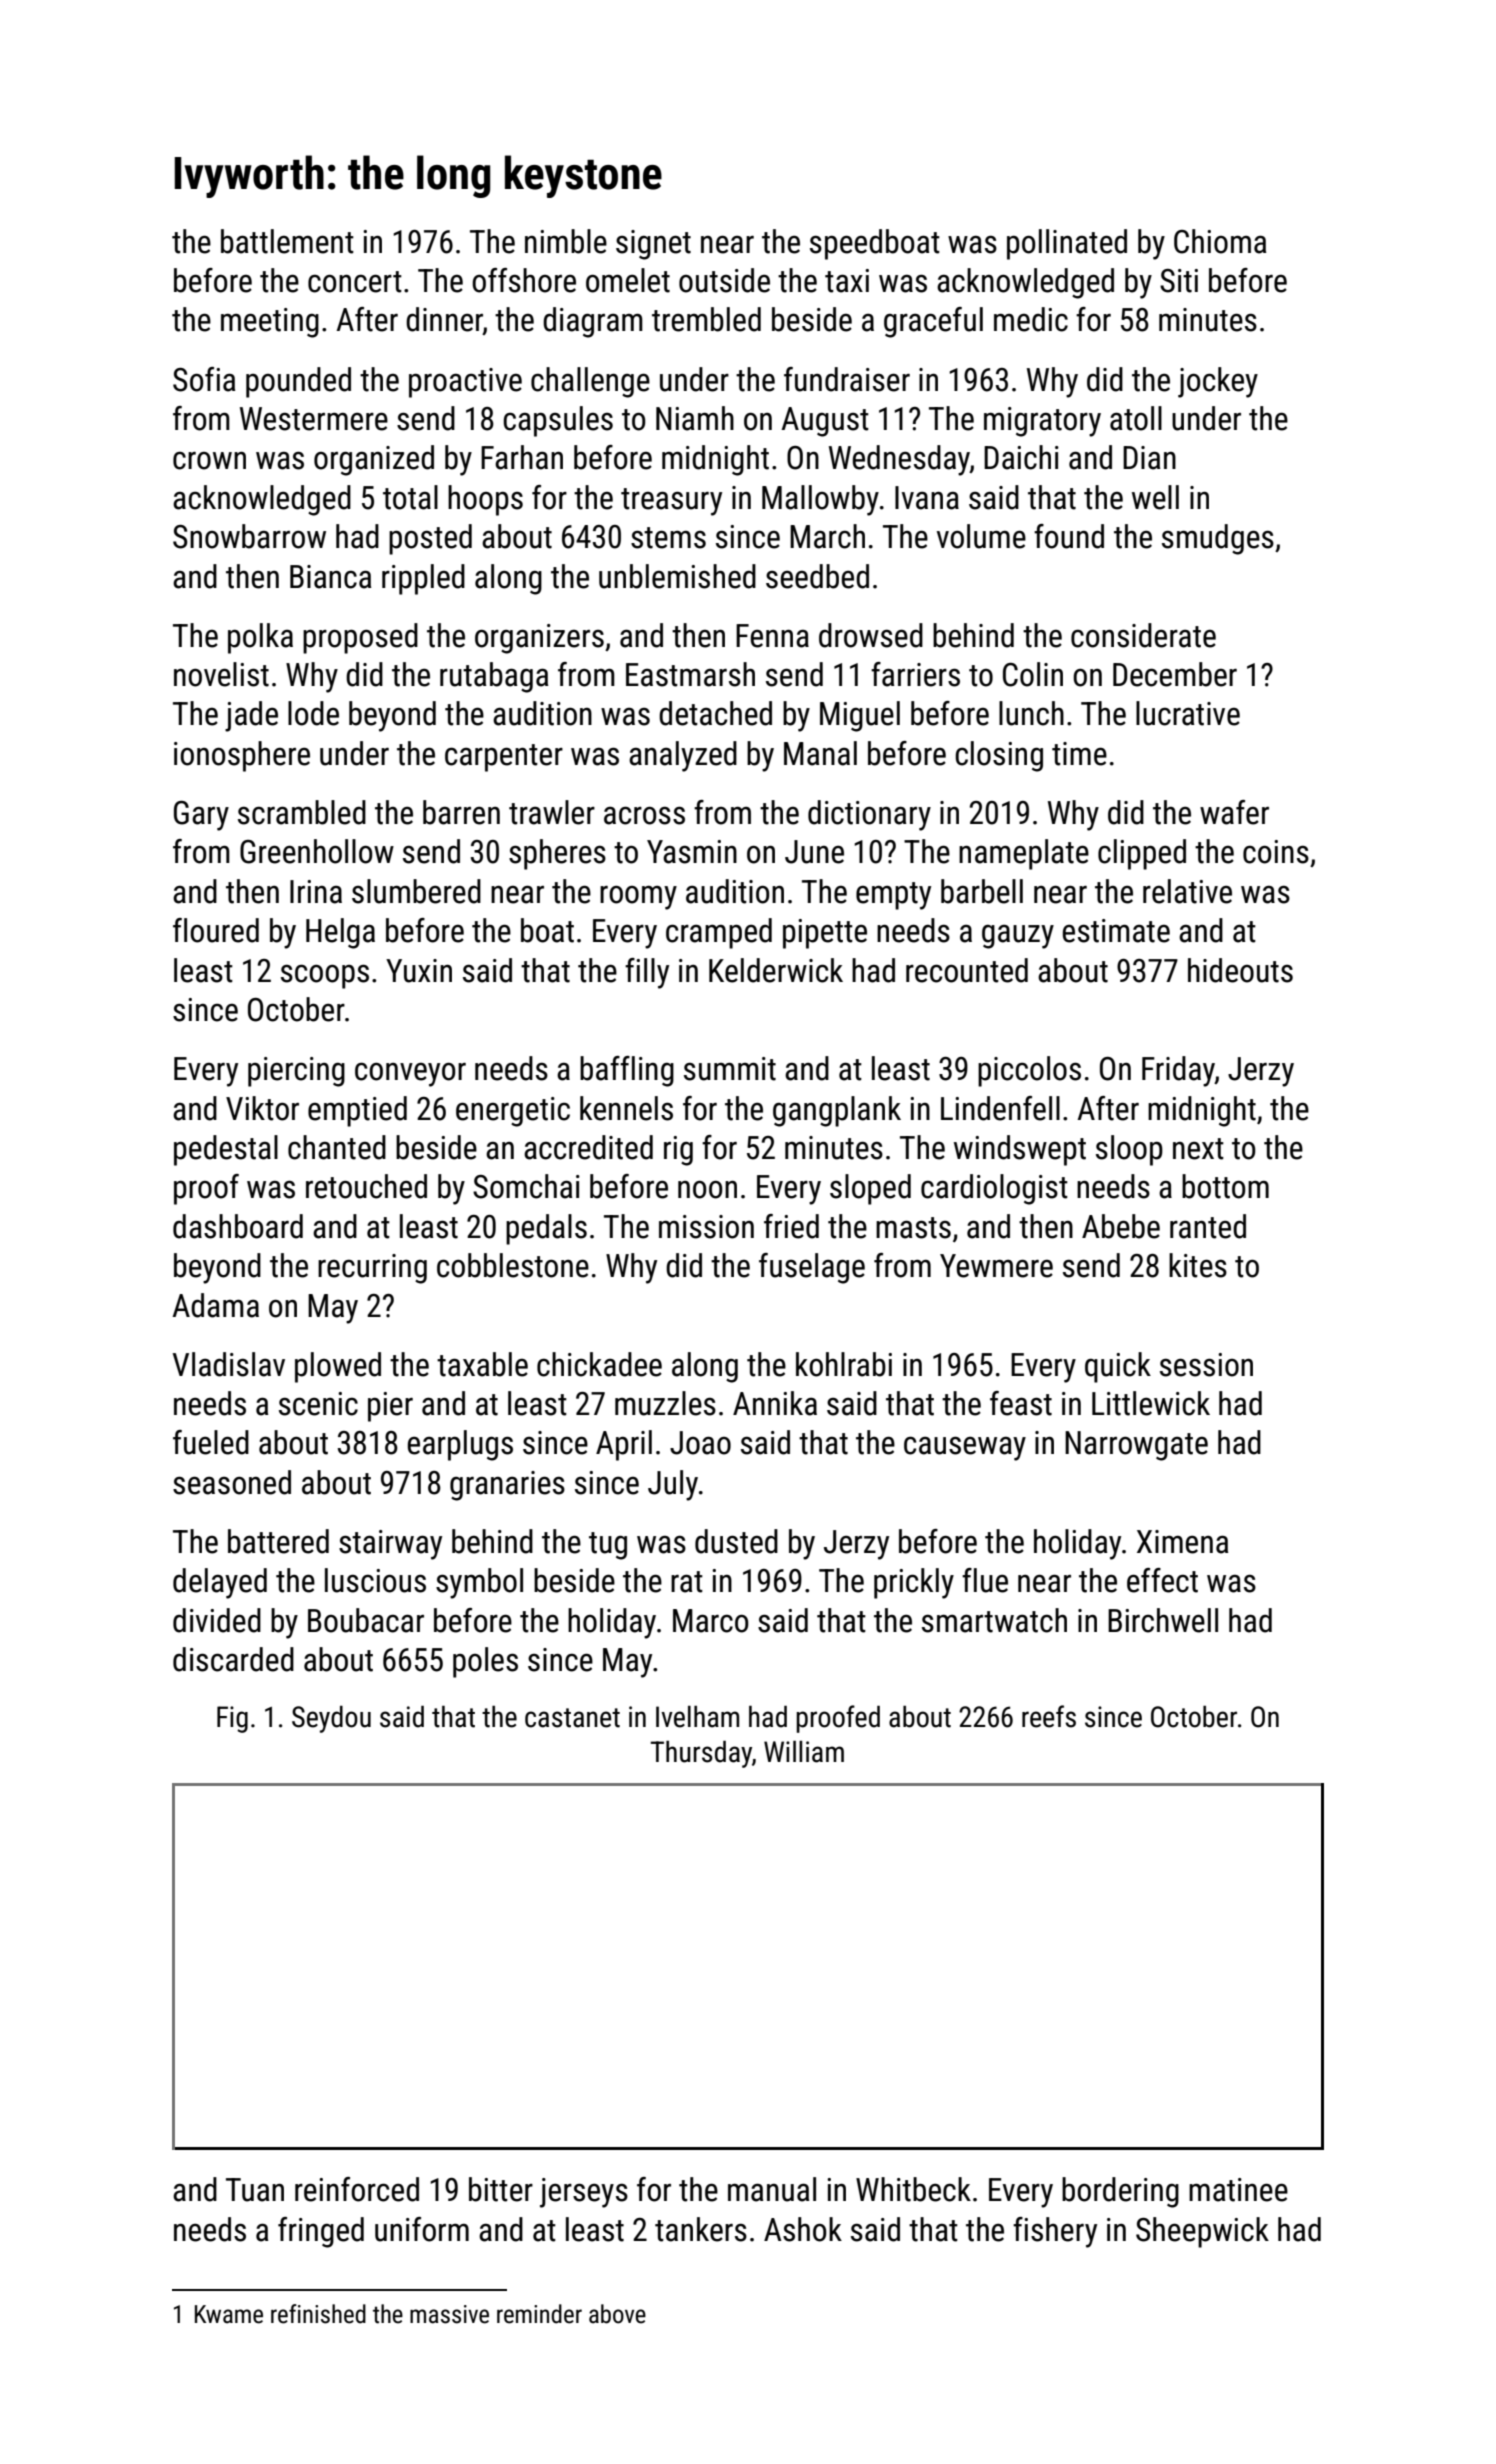 The width and height of the image is (1496, 2464). Describe the element at coordinates (410, 1074) in the image. I see `conveyor` at that location.
